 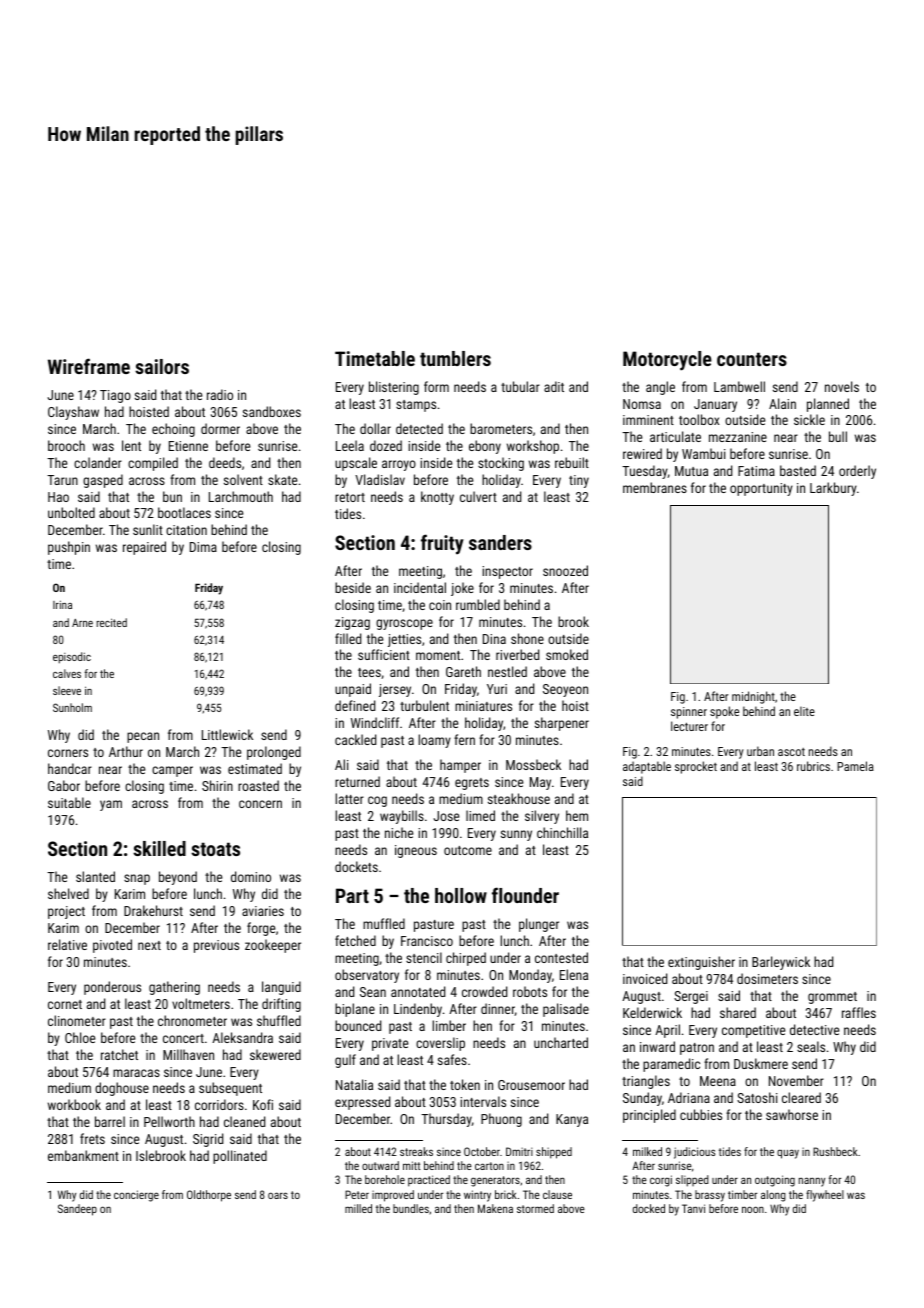 I want to click on form, so click(x=436, y=386).
